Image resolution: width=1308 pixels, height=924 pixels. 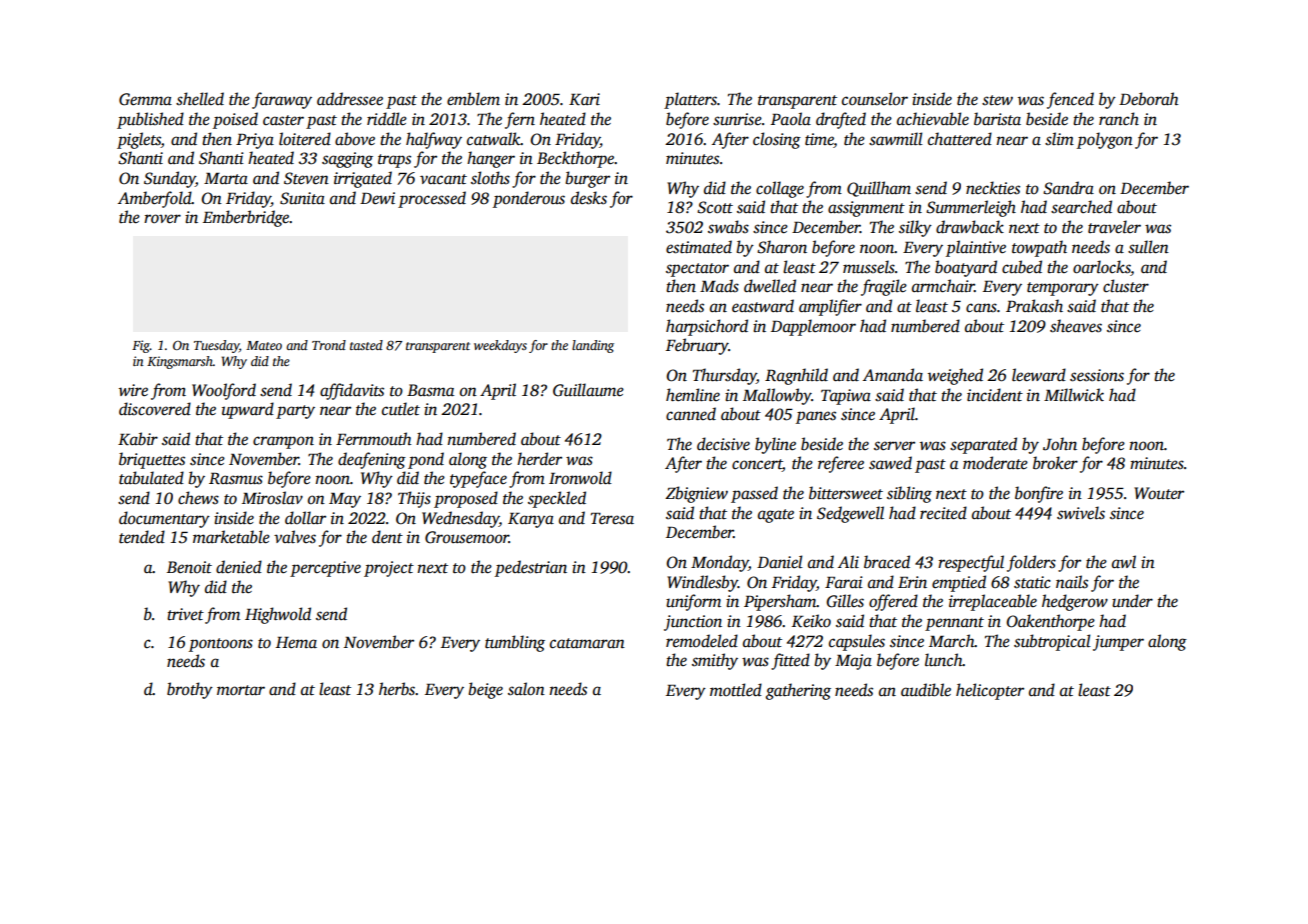 What do you see at coordinates (1074, 395) in the screenshot?
I see `Millwick` at bounding box center [1074, 395].
